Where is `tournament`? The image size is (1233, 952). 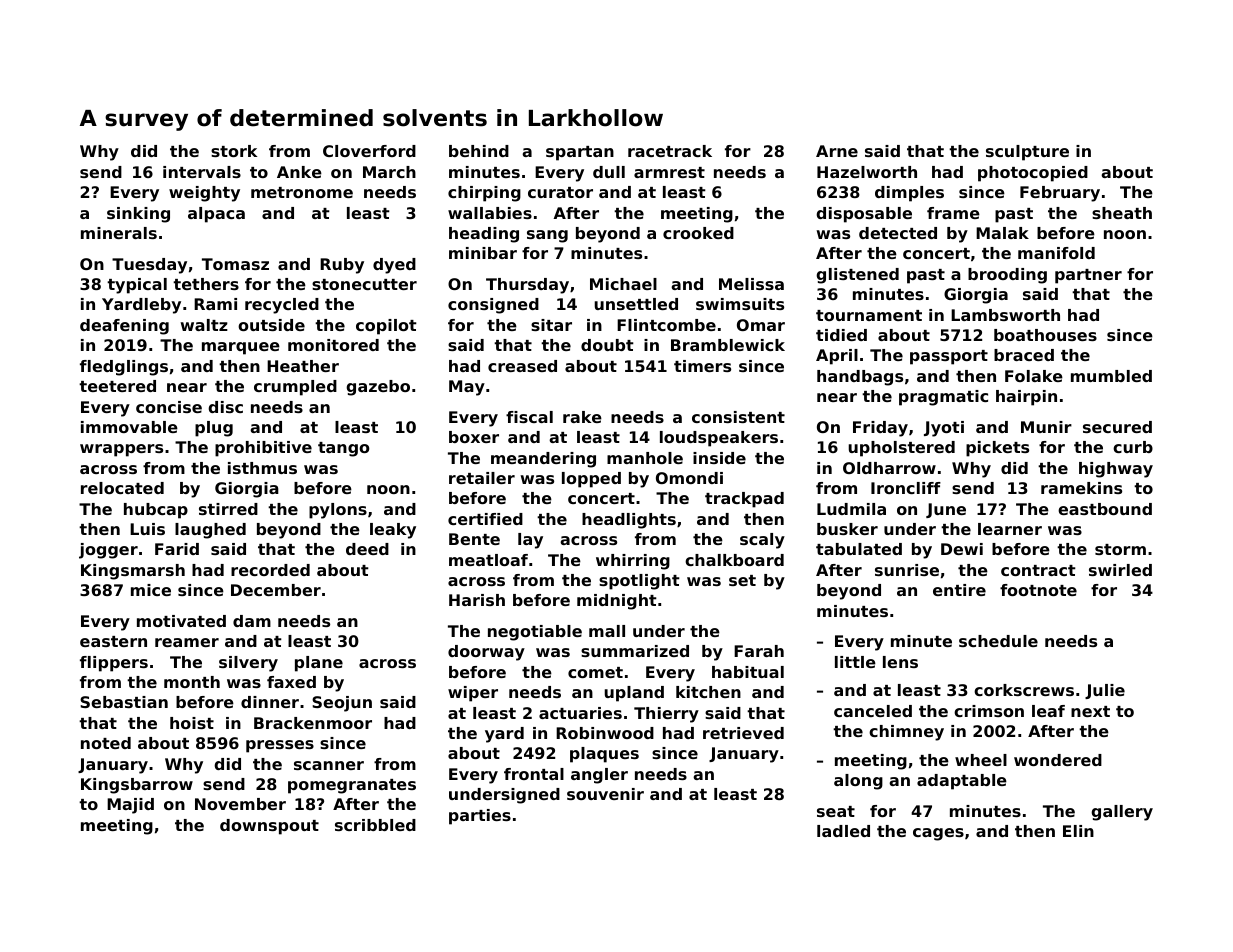
tournament is located at coordinates (869, 315).
